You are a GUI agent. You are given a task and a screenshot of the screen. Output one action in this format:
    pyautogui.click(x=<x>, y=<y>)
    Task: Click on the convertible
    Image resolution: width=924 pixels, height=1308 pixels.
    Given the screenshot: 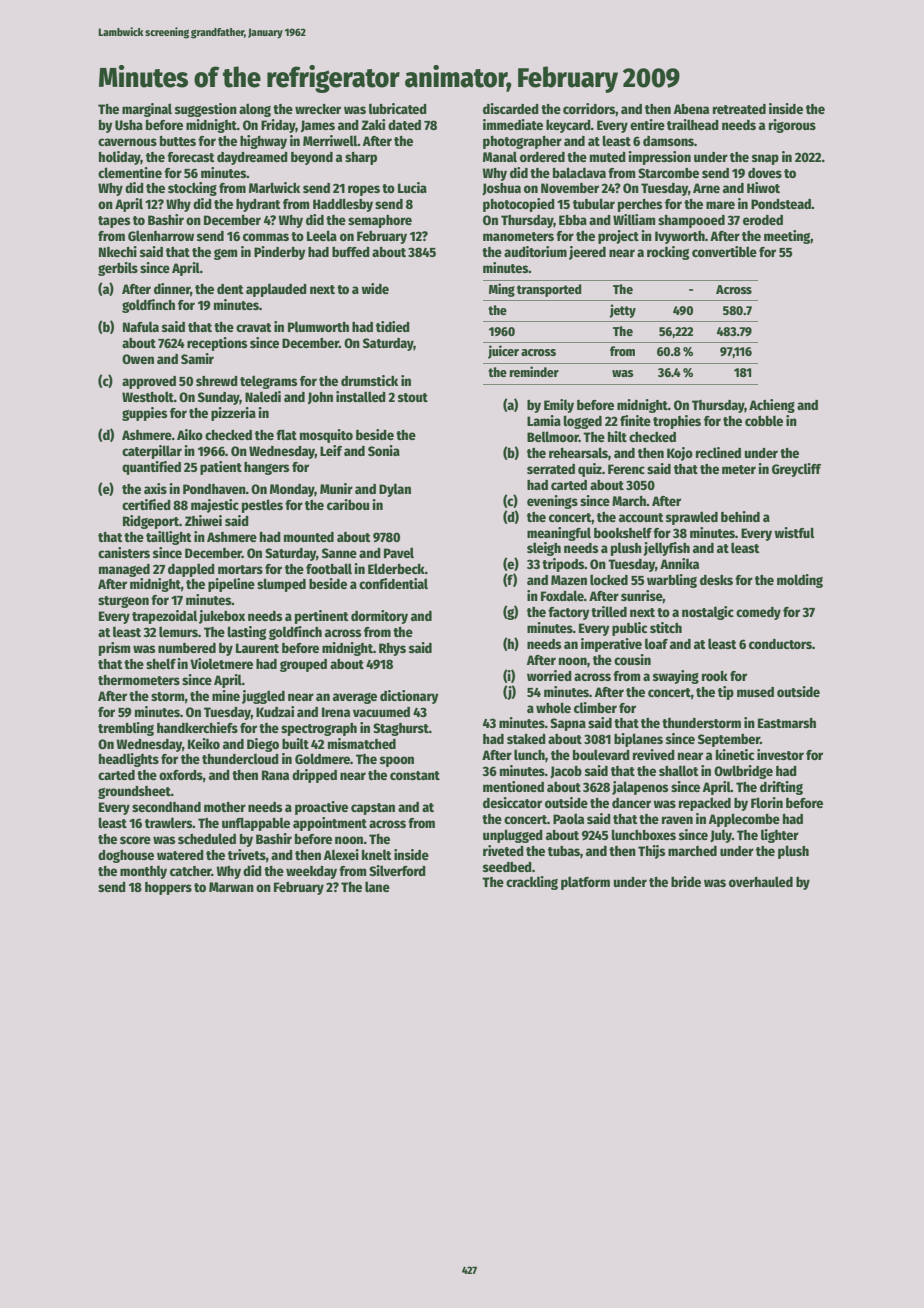 What is the action you would take?
    pyautogui.click(x=724, y=251)
